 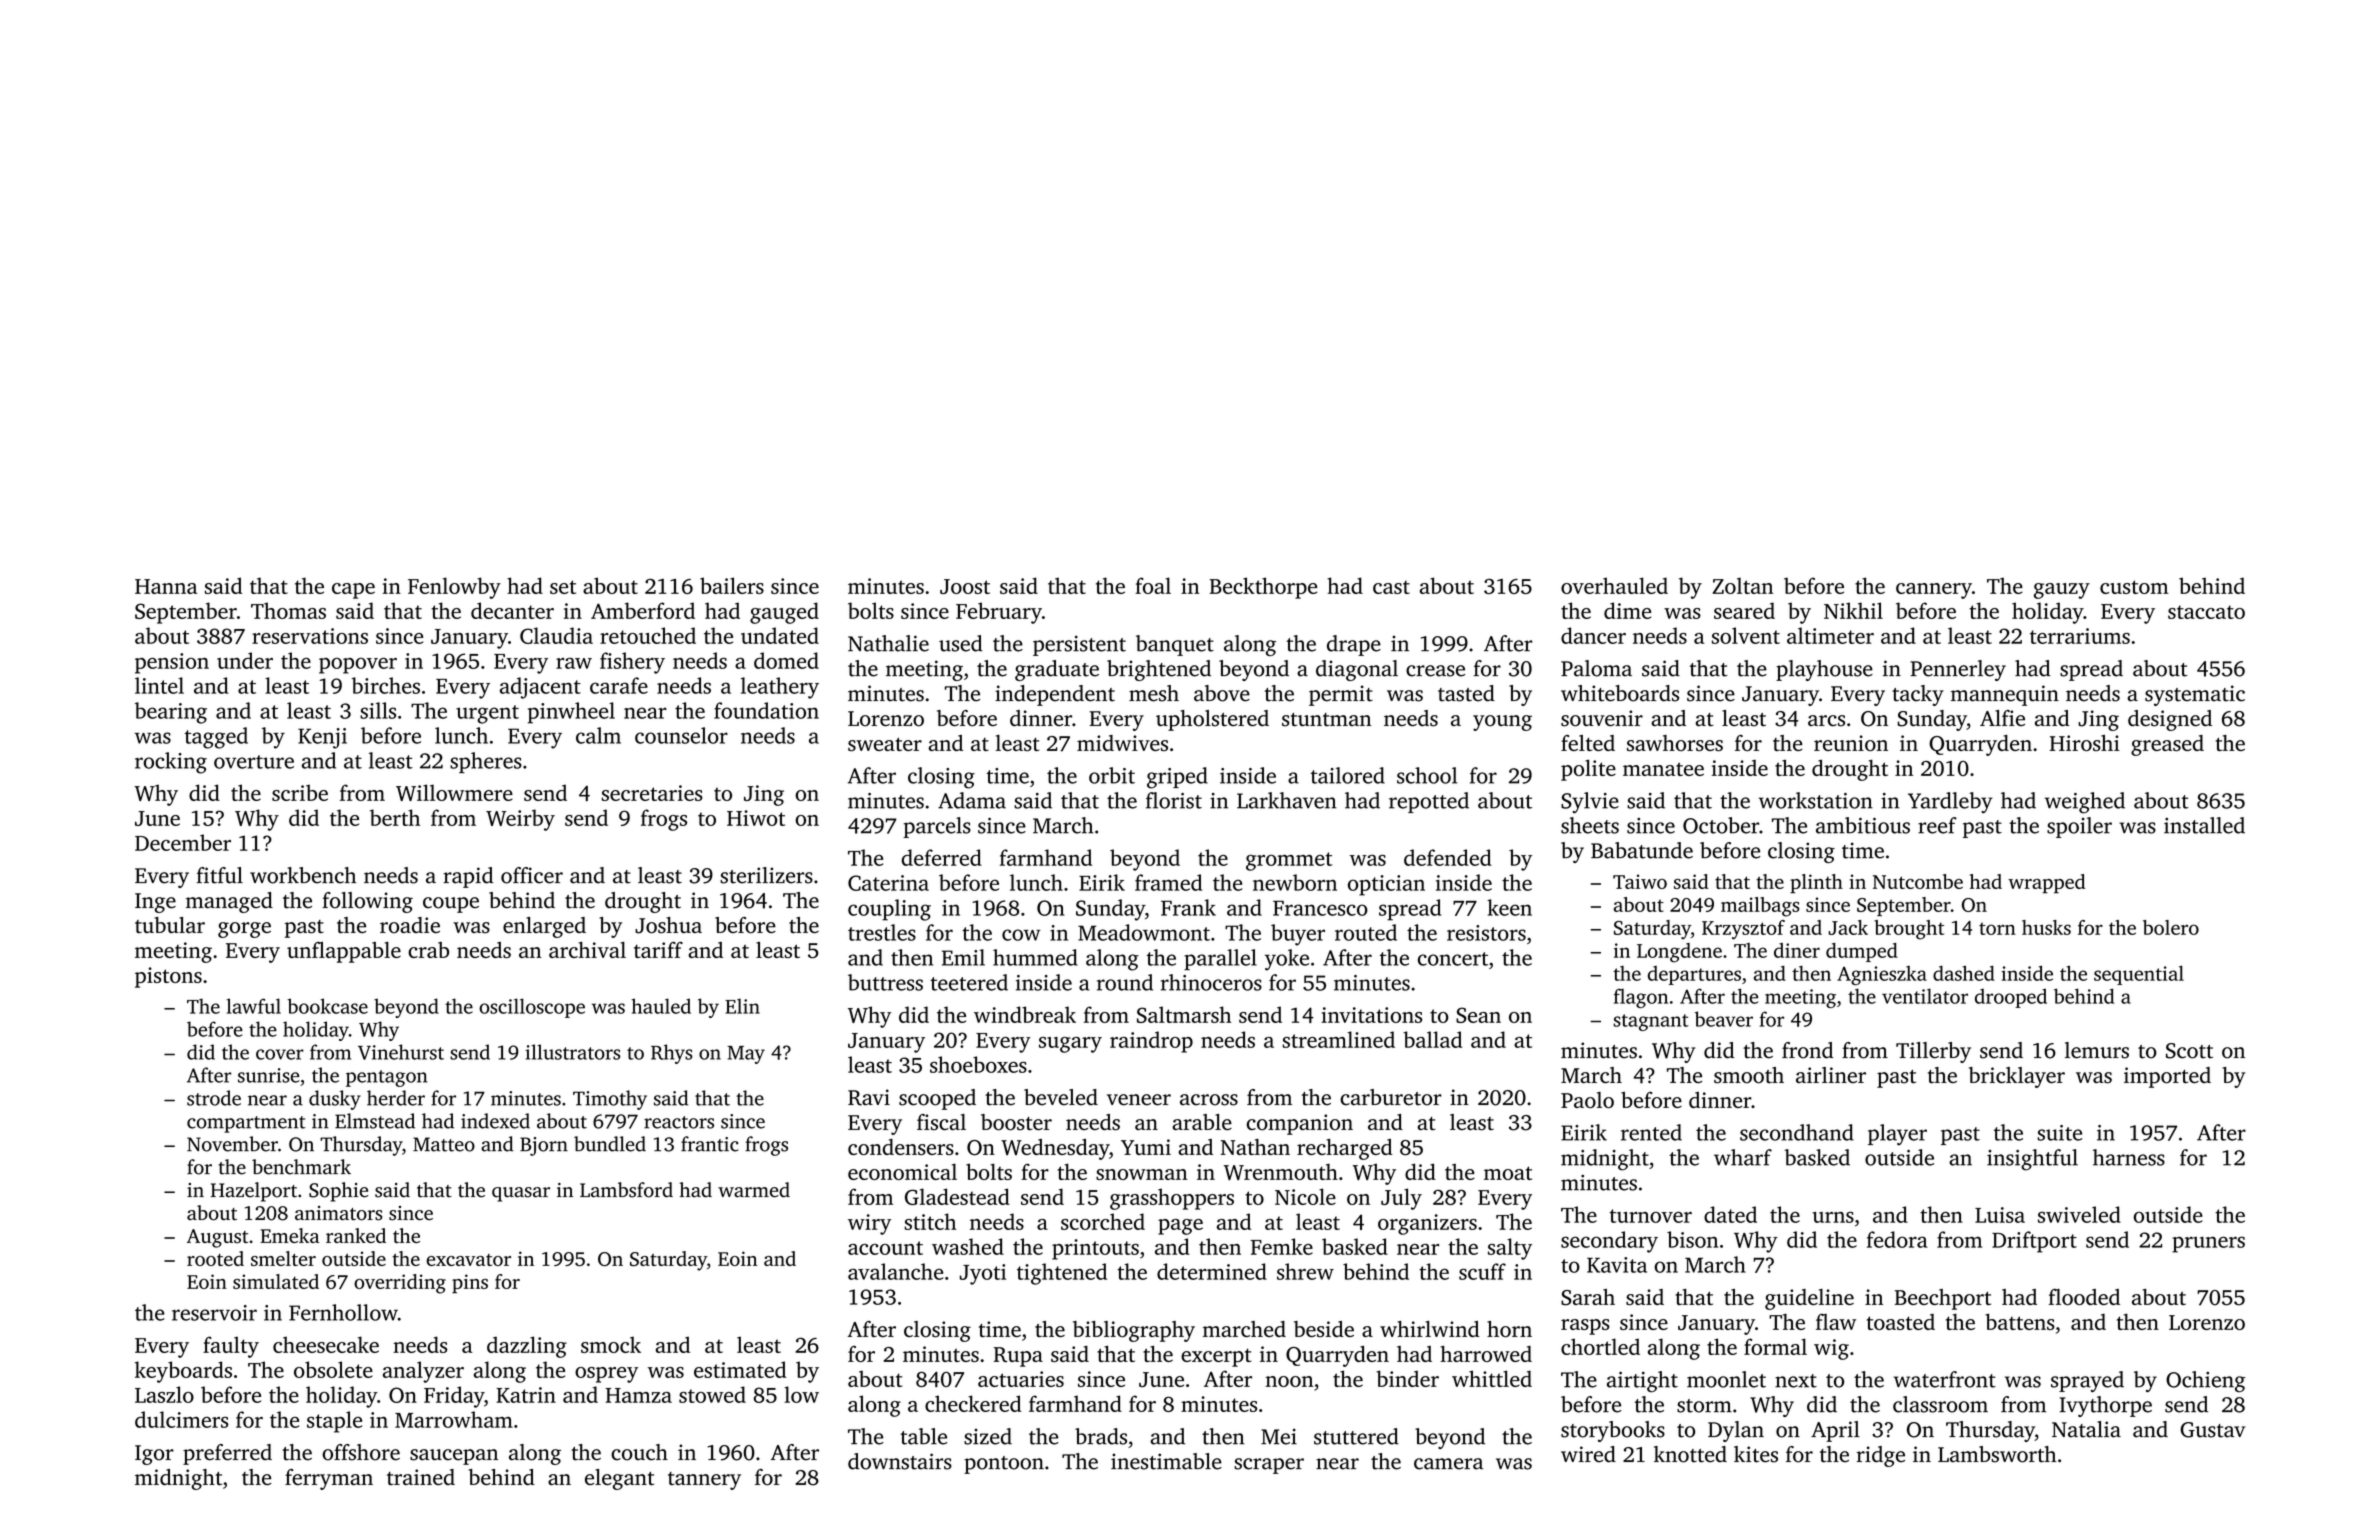 I want to click on above, so click(x=1222, y=693).
